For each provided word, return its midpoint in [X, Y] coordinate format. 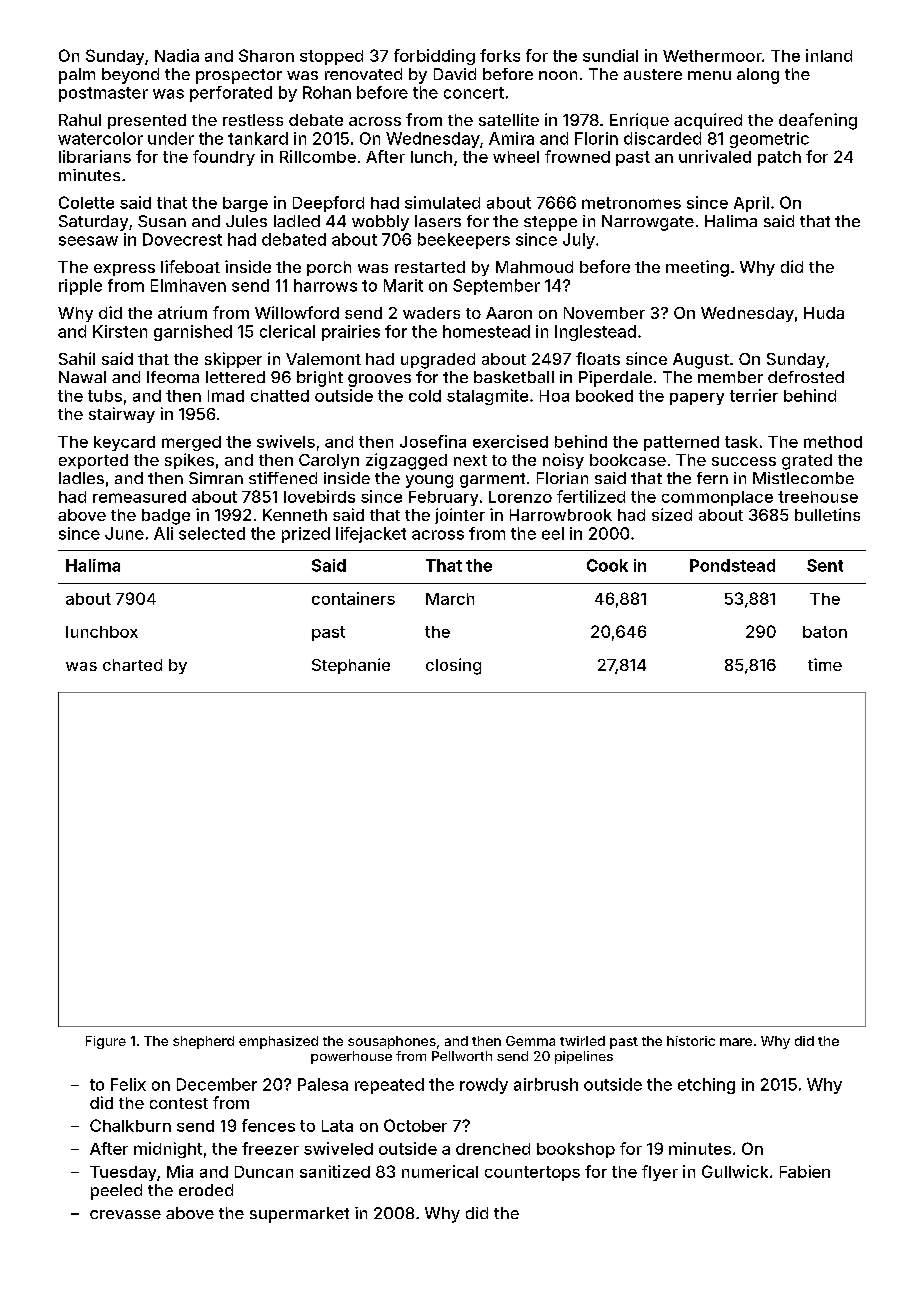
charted [132, 665]
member [730, 377]
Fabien [805, 1171]
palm [77, 76]
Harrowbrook [561, 515]
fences [268, 1125]
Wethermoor [712, 56]
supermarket [299, 1215]
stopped [331, 57]
